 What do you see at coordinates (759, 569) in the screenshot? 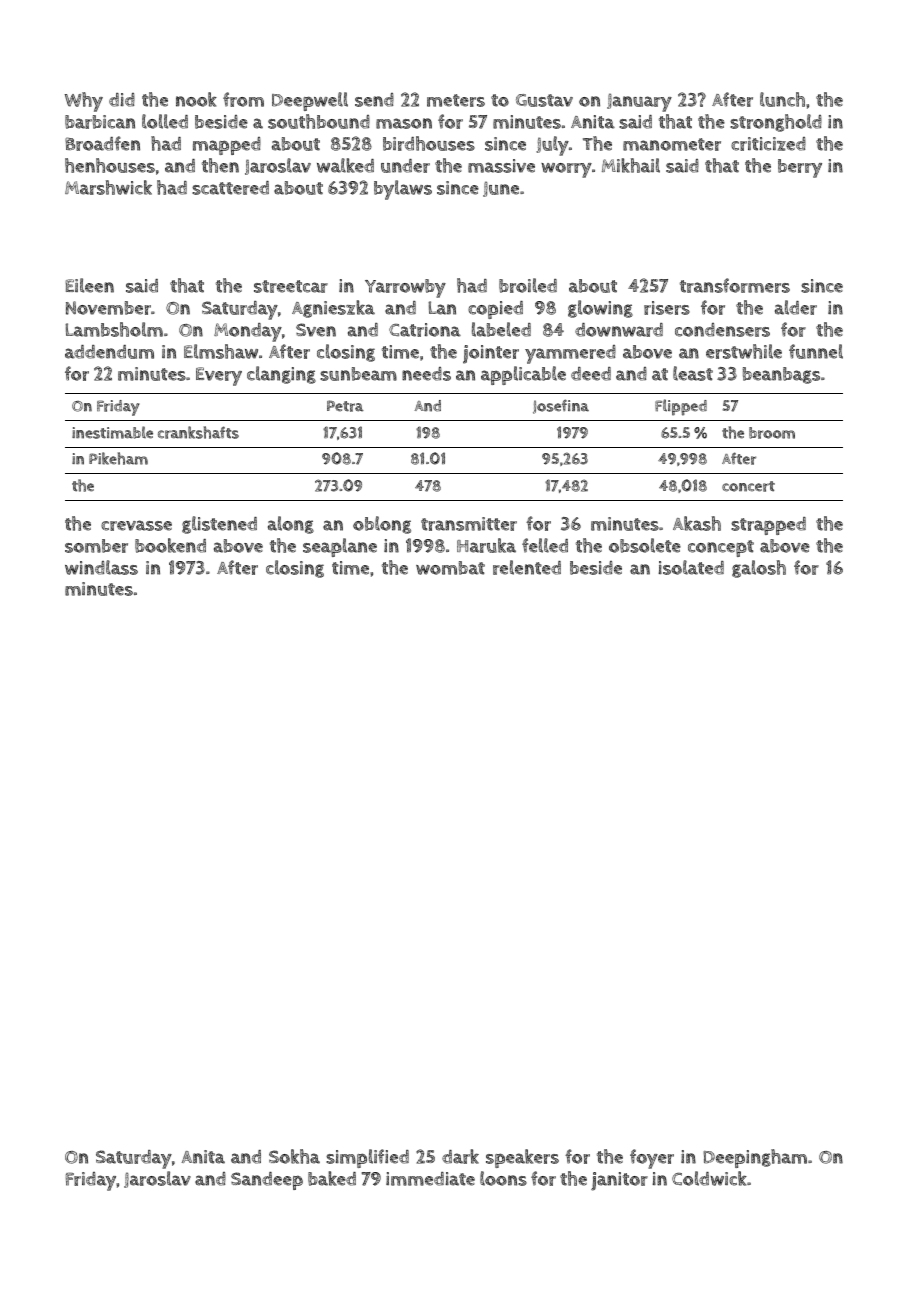
I see `galosh` at bounding box center [759, 569].
